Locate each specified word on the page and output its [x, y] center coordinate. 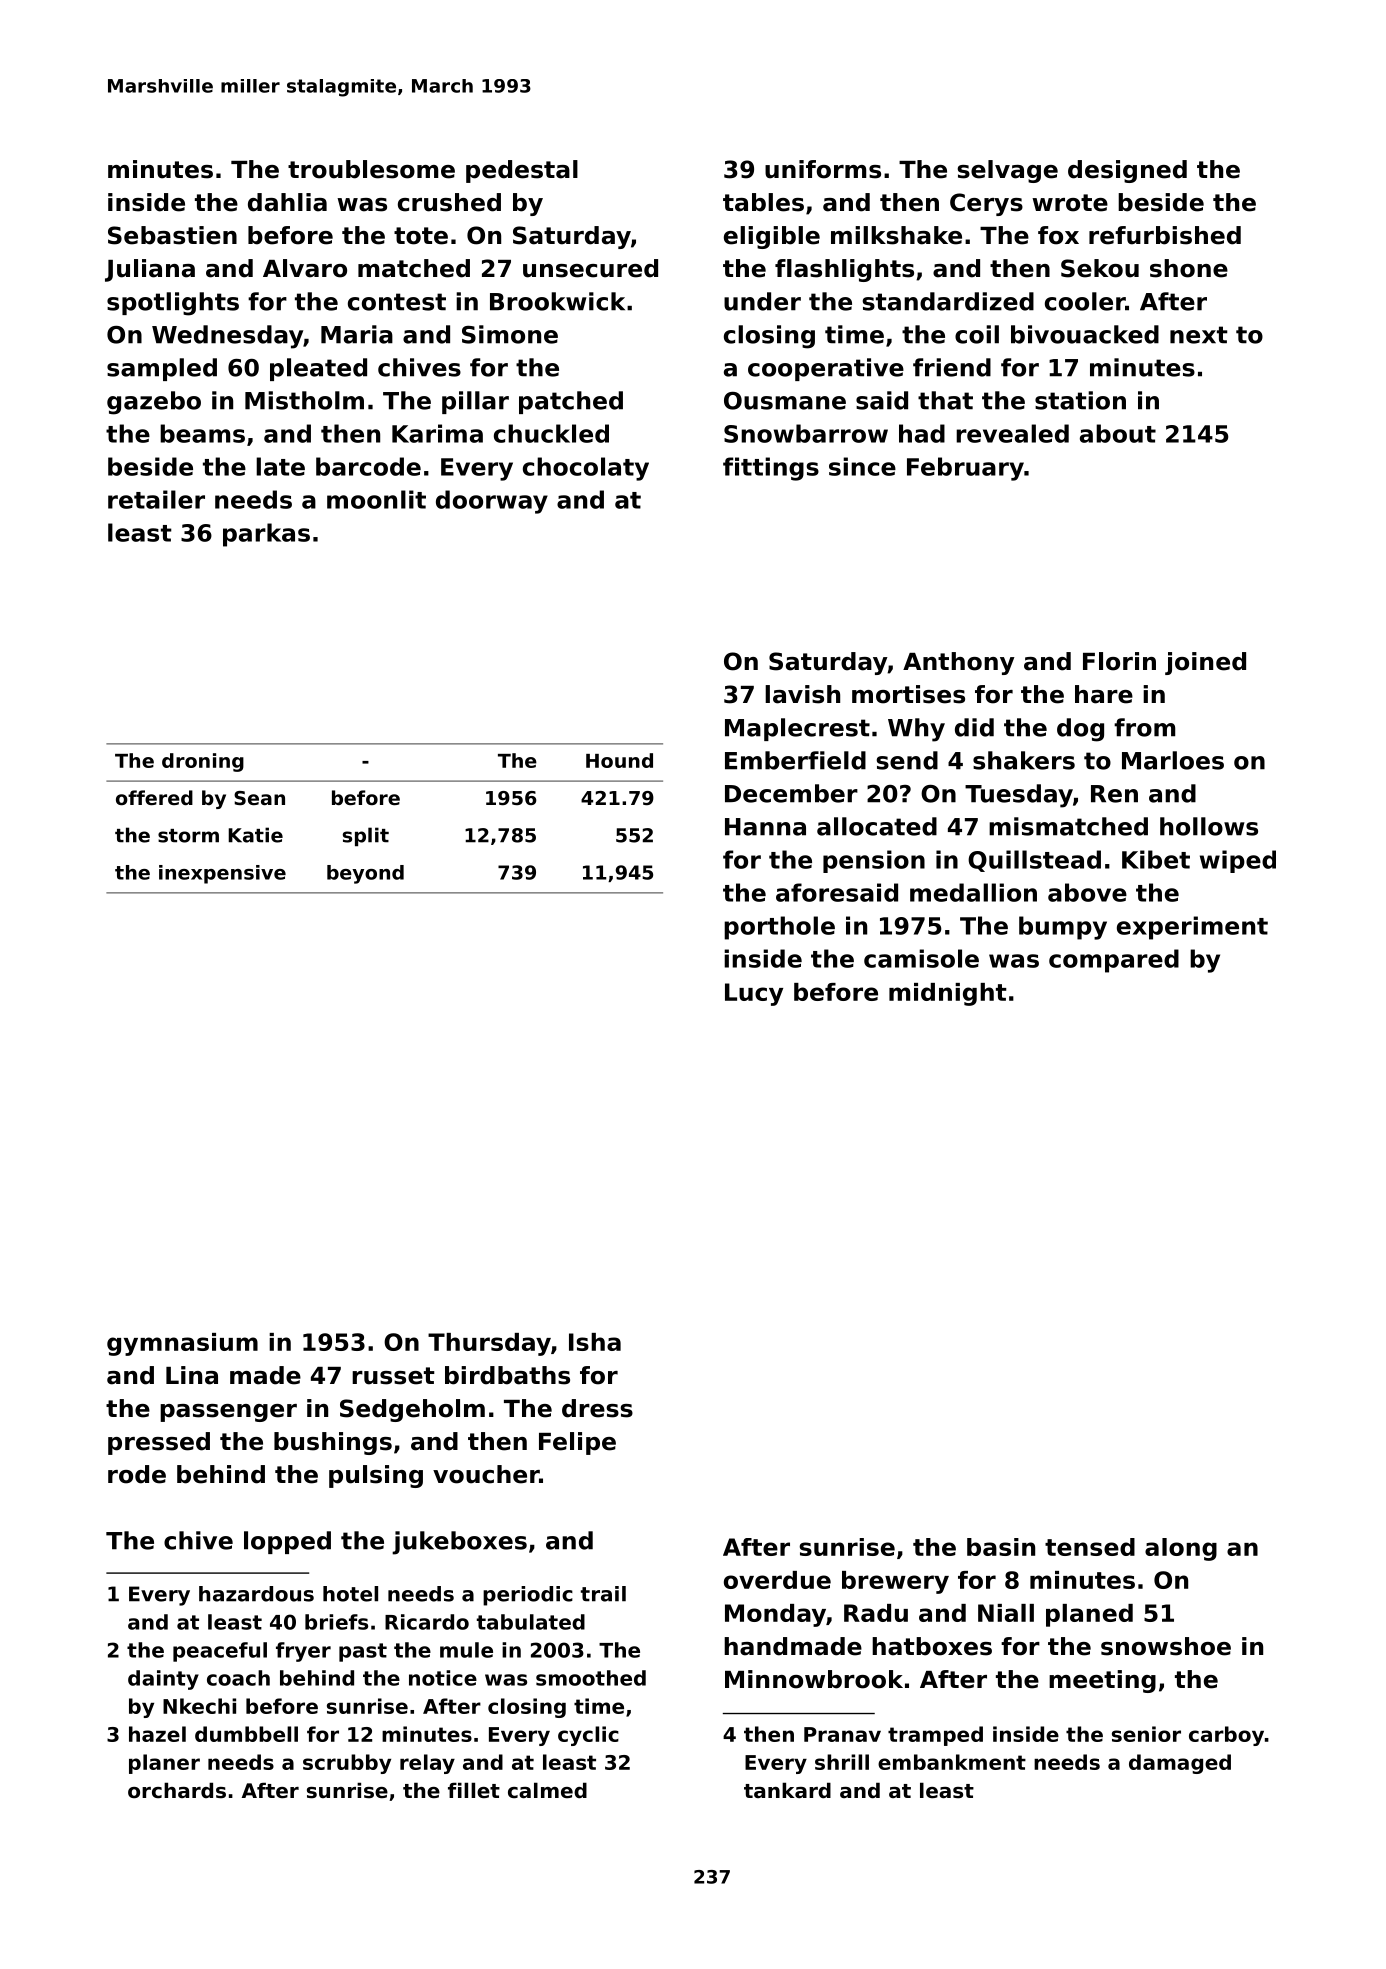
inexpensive [222, 874]
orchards [177, 1790]
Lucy [754, 994]
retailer [156, 499]
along [1181, 1549]
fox [1058, 235]
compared [1114, 961]
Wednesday [227, 337]
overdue [777, 1580]
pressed [159, 1443]
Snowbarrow [806, 433]
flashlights [844, 270]
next [1199, 335]
